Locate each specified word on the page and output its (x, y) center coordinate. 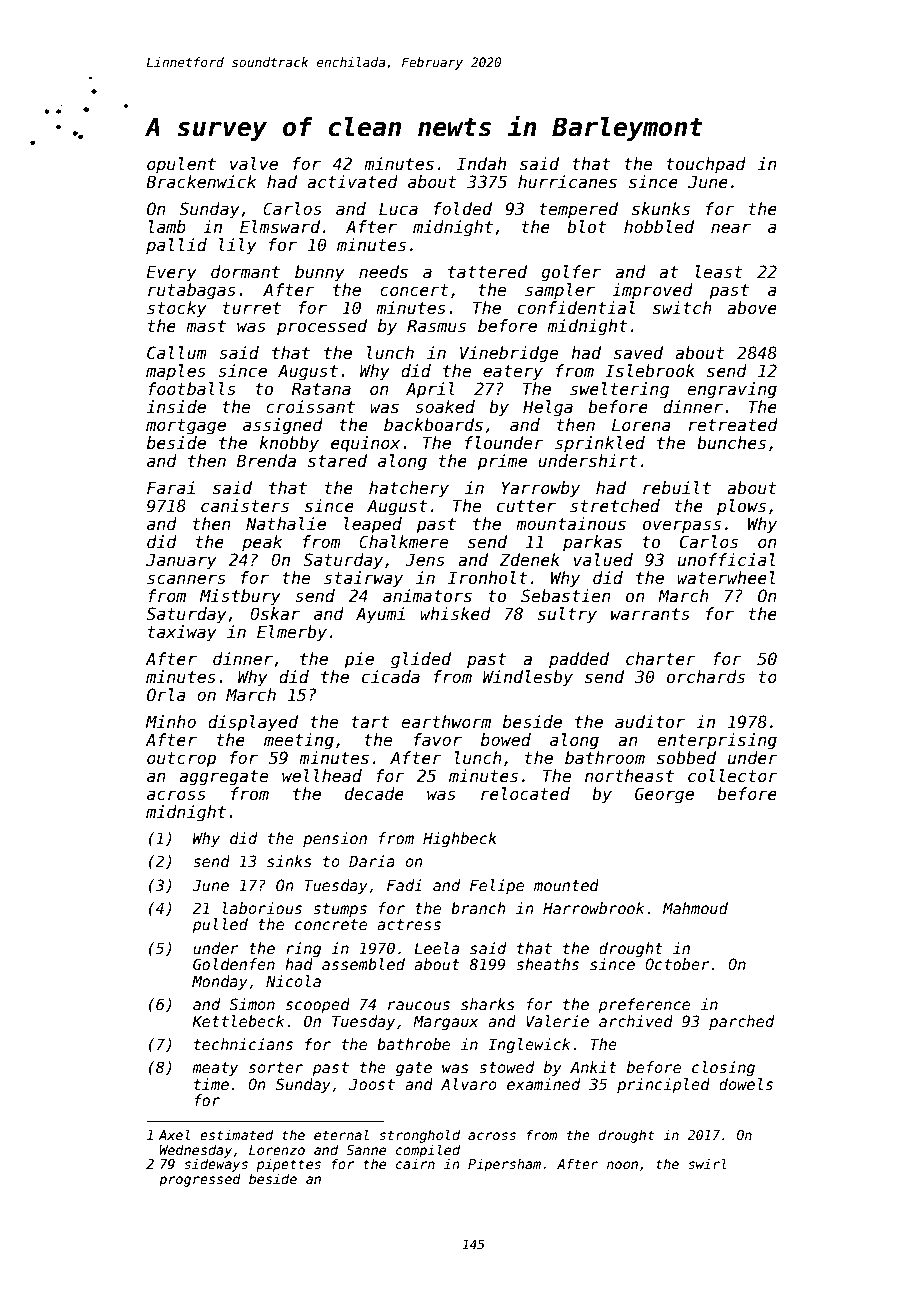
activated (352, 182)
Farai (171, 488)
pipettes (288, 1165)
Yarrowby (541, 489)
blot (586, 226)
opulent (181, 165)
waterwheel (726, 578)
